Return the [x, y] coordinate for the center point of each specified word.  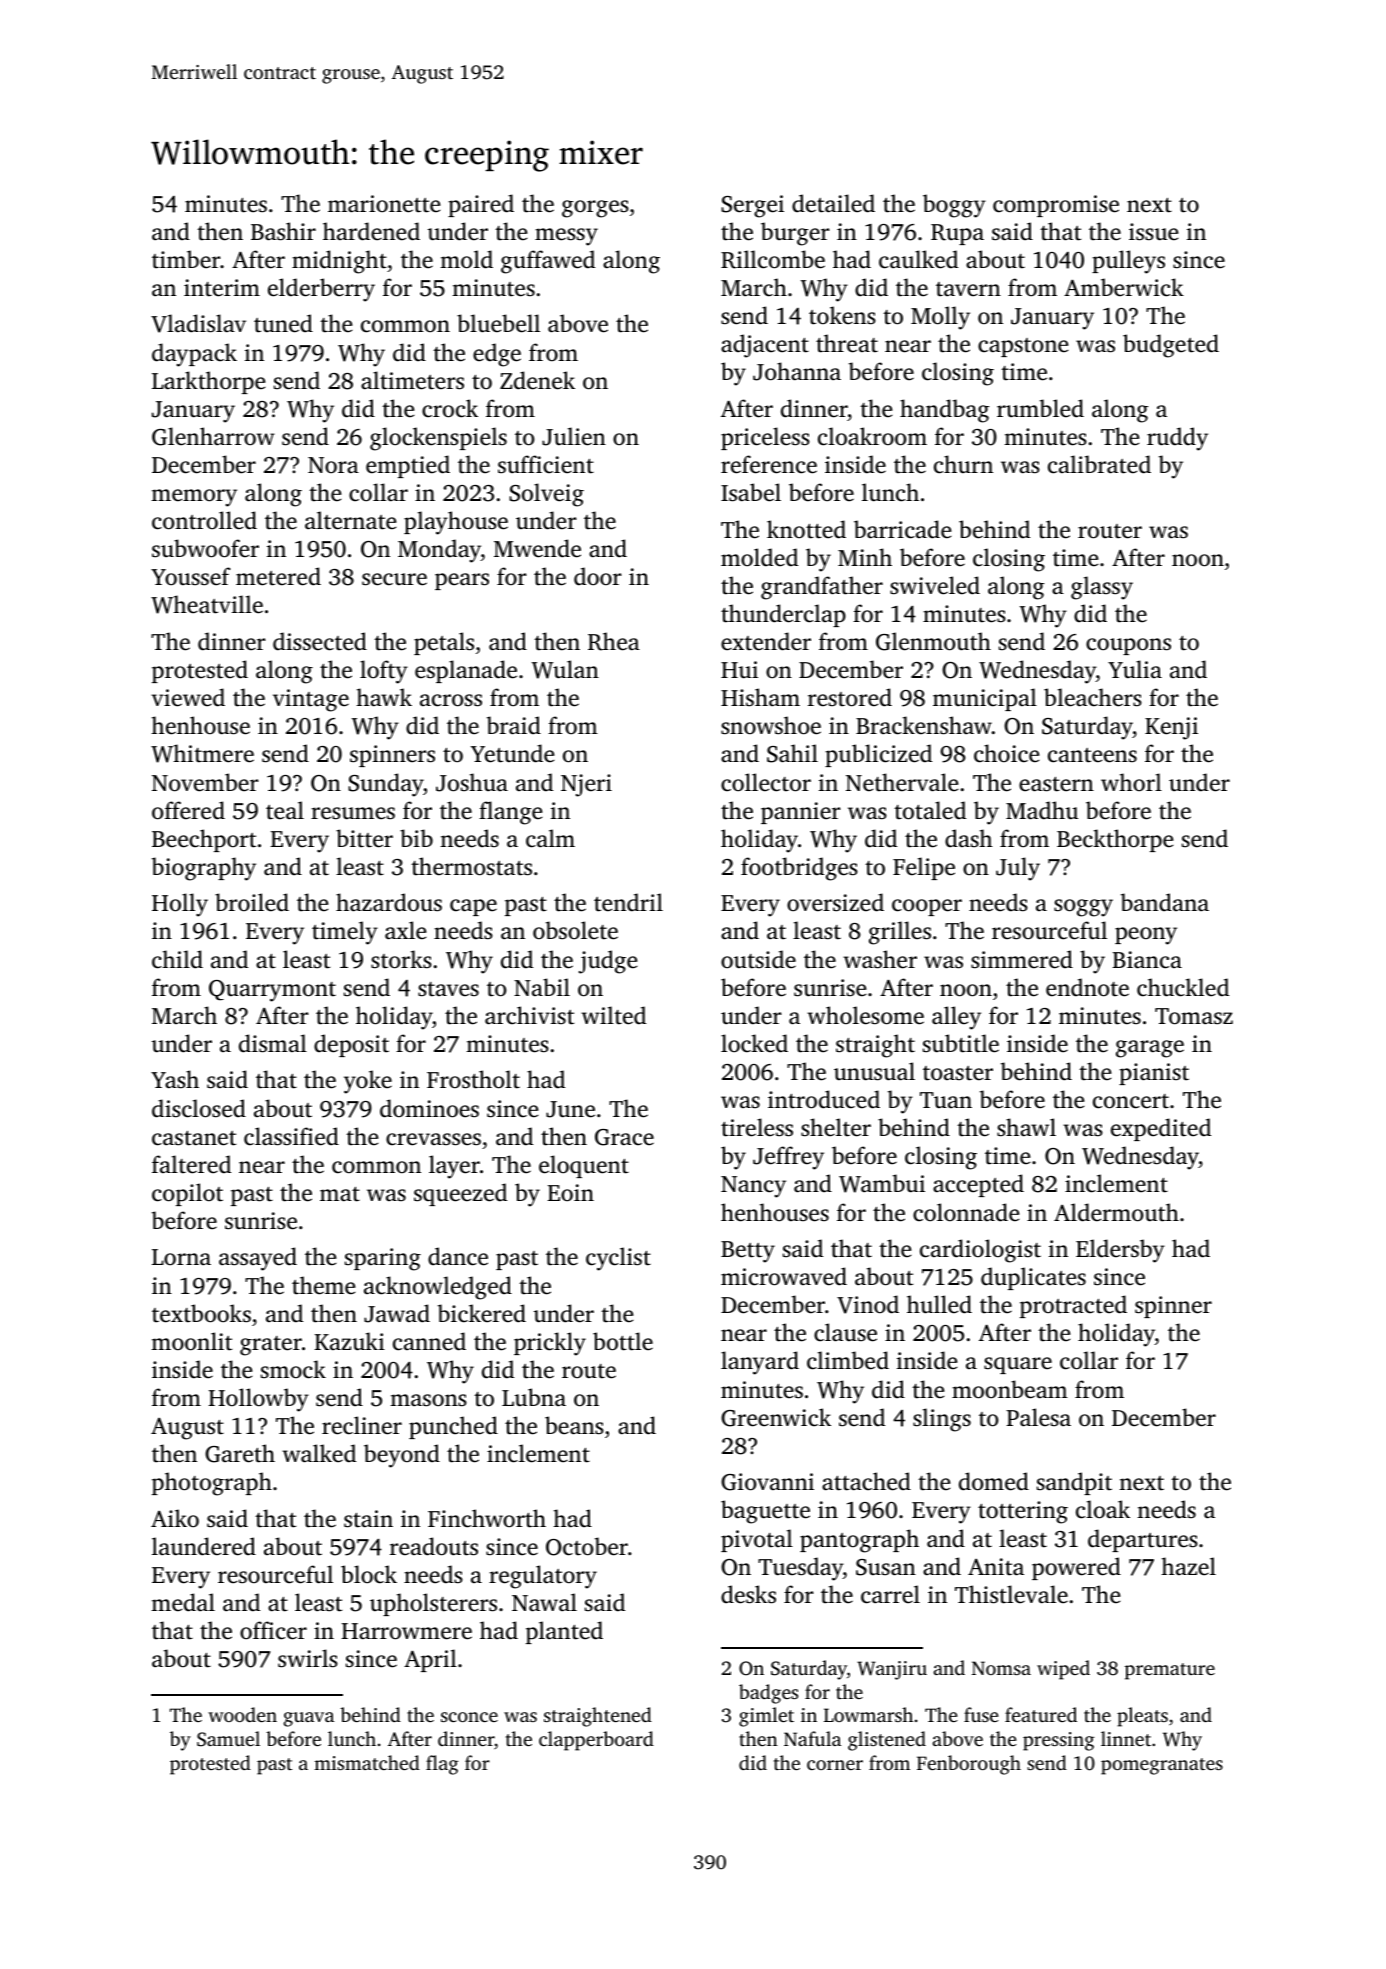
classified [291, 1136]
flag [442, 1765]
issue [1153, 232]
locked [754, 1043]
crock [450, 408]
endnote [1087, 987]
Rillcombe [773, 259]
